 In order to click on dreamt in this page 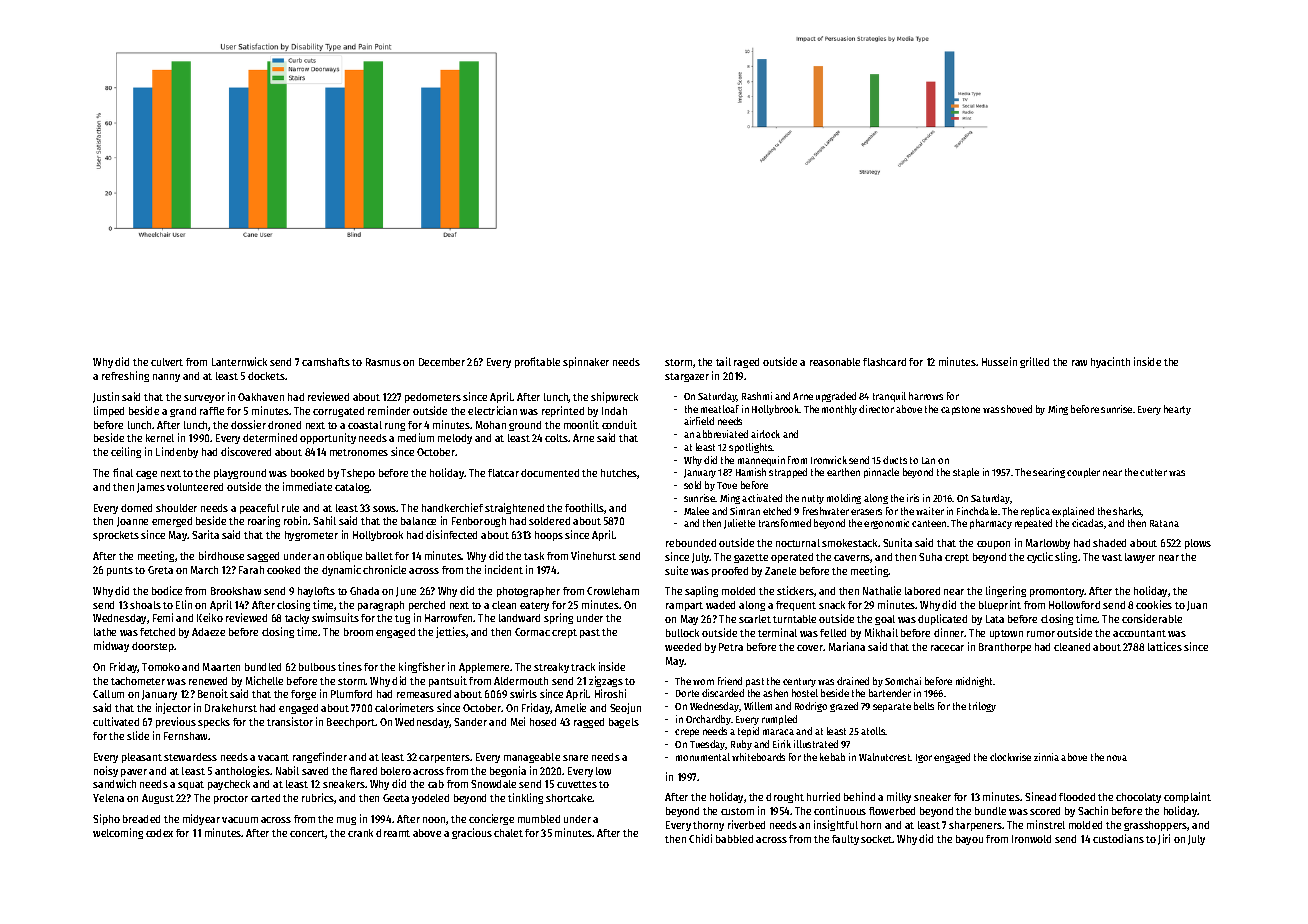, I will do `click(393, 833)`.
